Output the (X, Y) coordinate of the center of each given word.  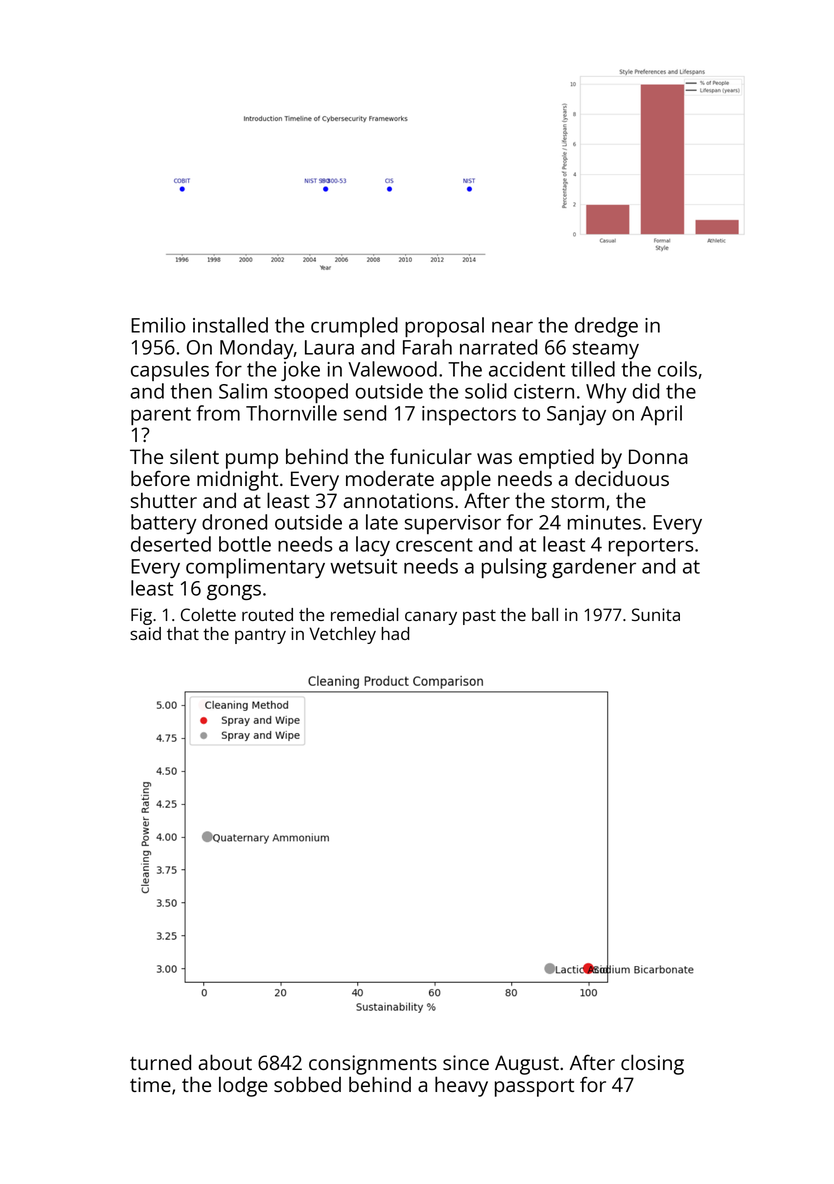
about (225, 1062)
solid (486, 391)
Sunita (656, 614)
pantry (260, 636)
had (395, 633)
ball (545, 614)
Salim (243, 391)
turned (160, 1062)
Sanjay (576, 415)
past (479, 617)
